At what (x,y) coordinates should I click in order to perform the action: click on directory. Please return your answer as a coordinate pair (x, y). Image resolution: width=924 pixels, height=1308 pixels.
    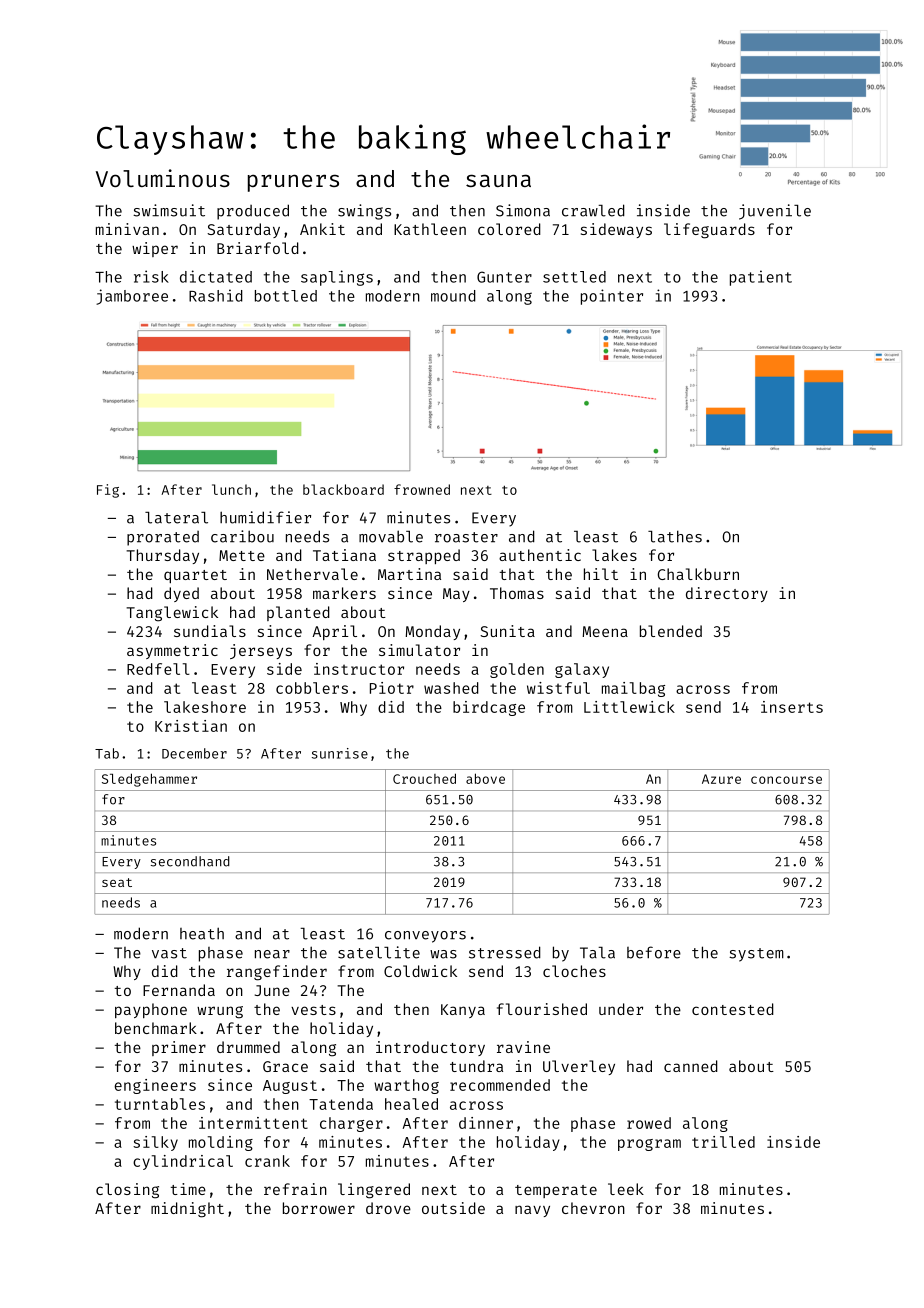
    Looking at the image, I should click on (727, 594).
